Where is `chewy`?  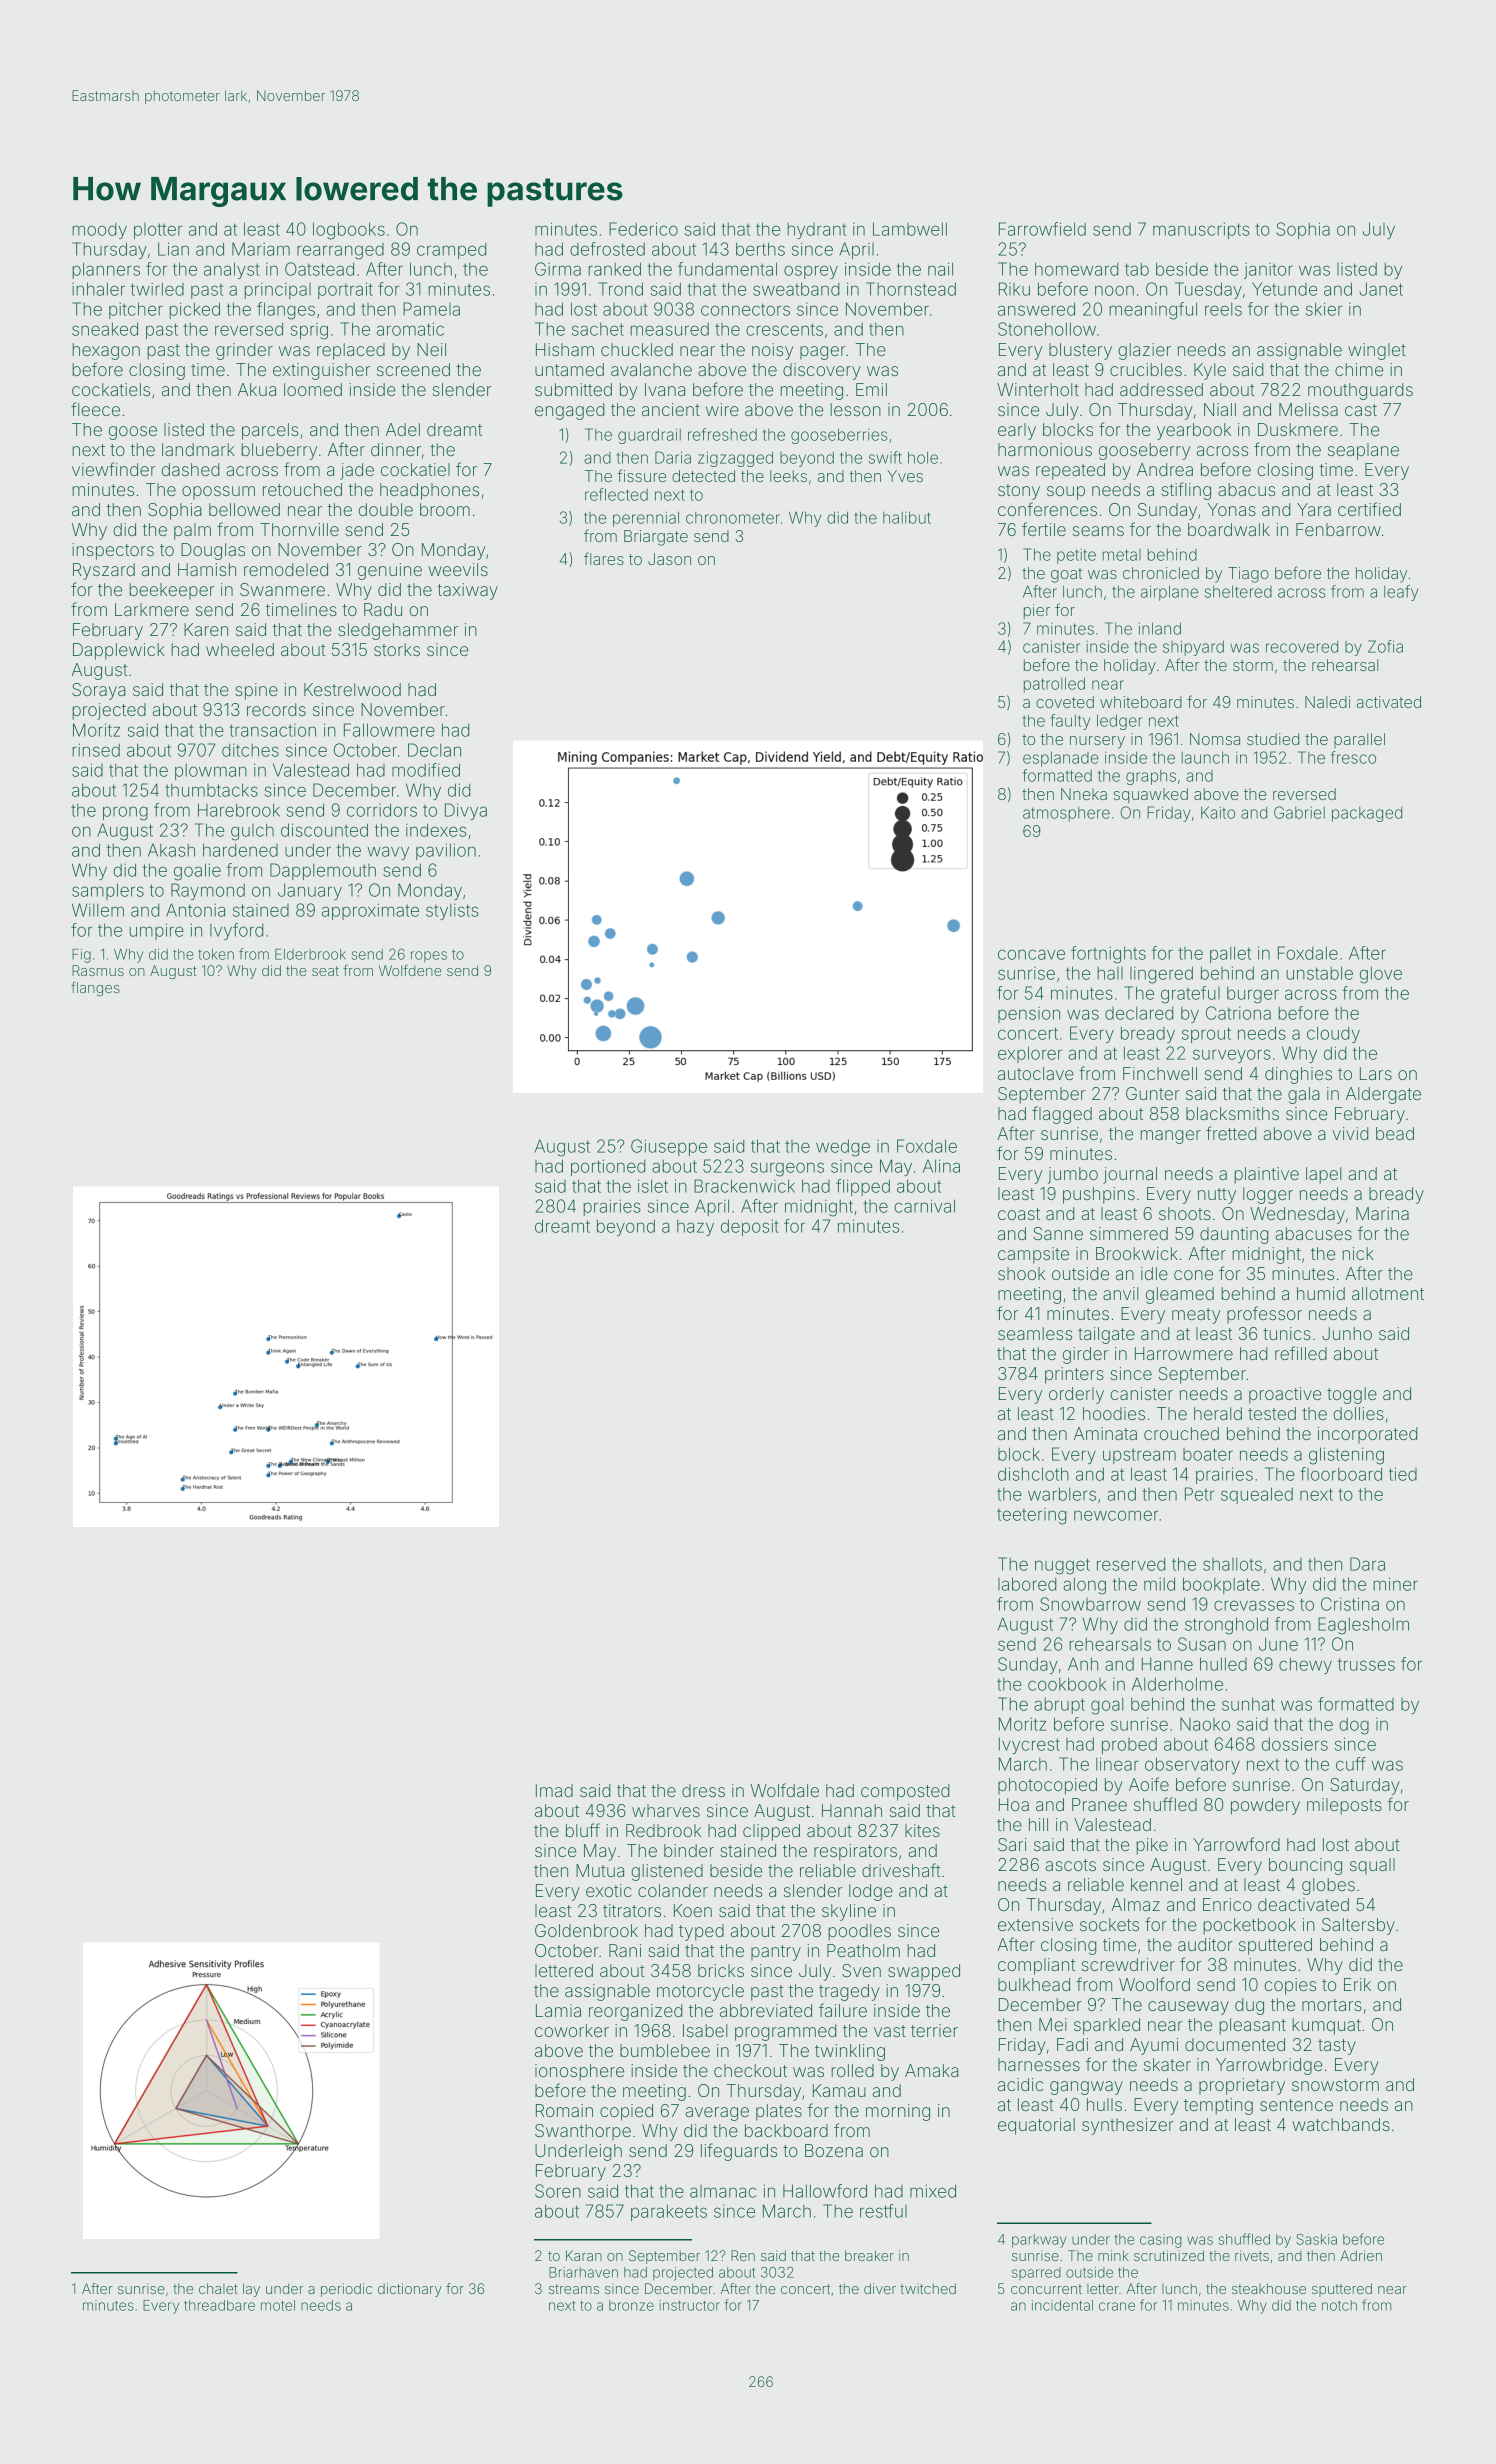 chewy is located at coordinates (1305, 1665).
